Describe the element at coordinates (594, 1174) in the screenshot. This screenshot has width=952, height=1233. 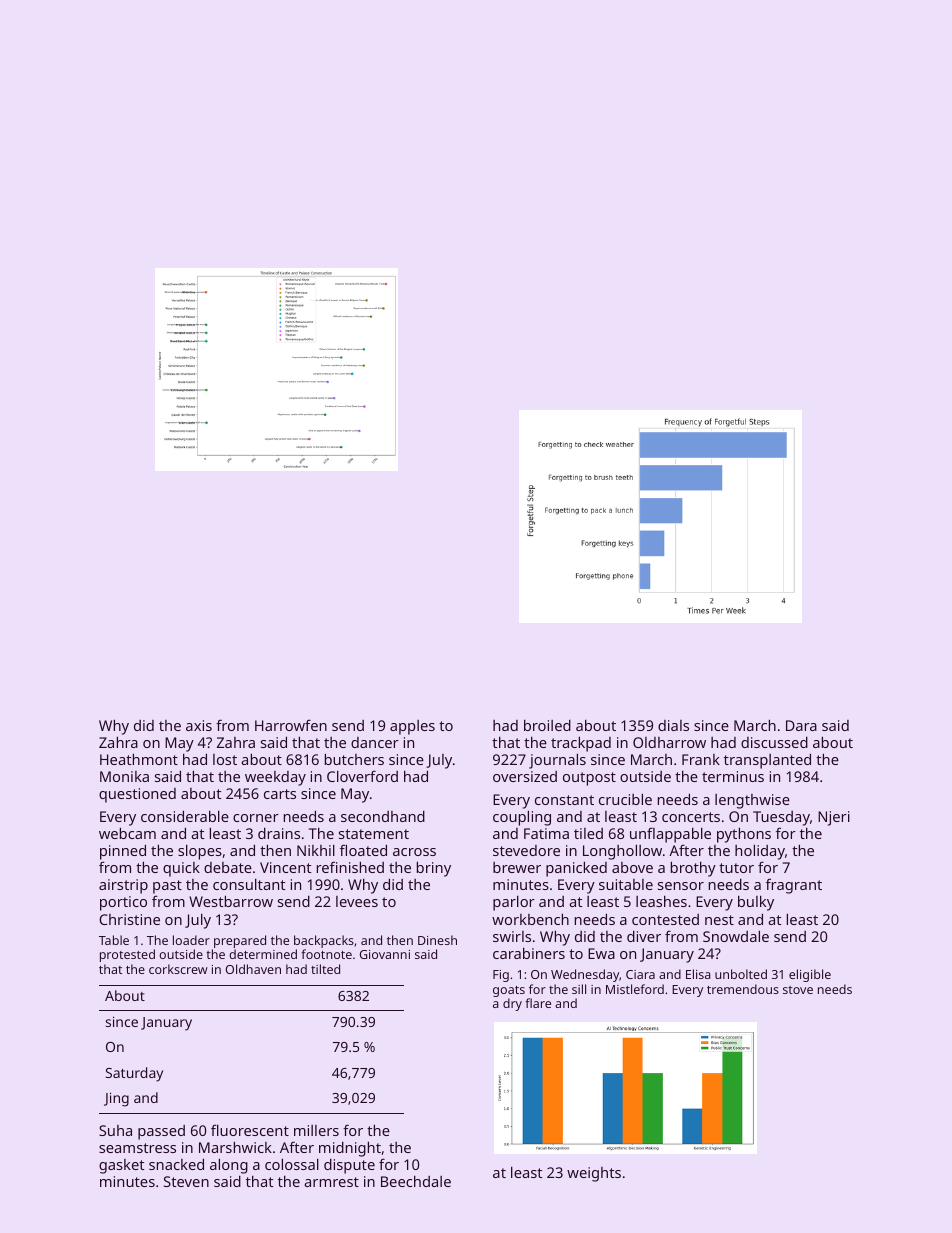
I see `weights` at that location.
